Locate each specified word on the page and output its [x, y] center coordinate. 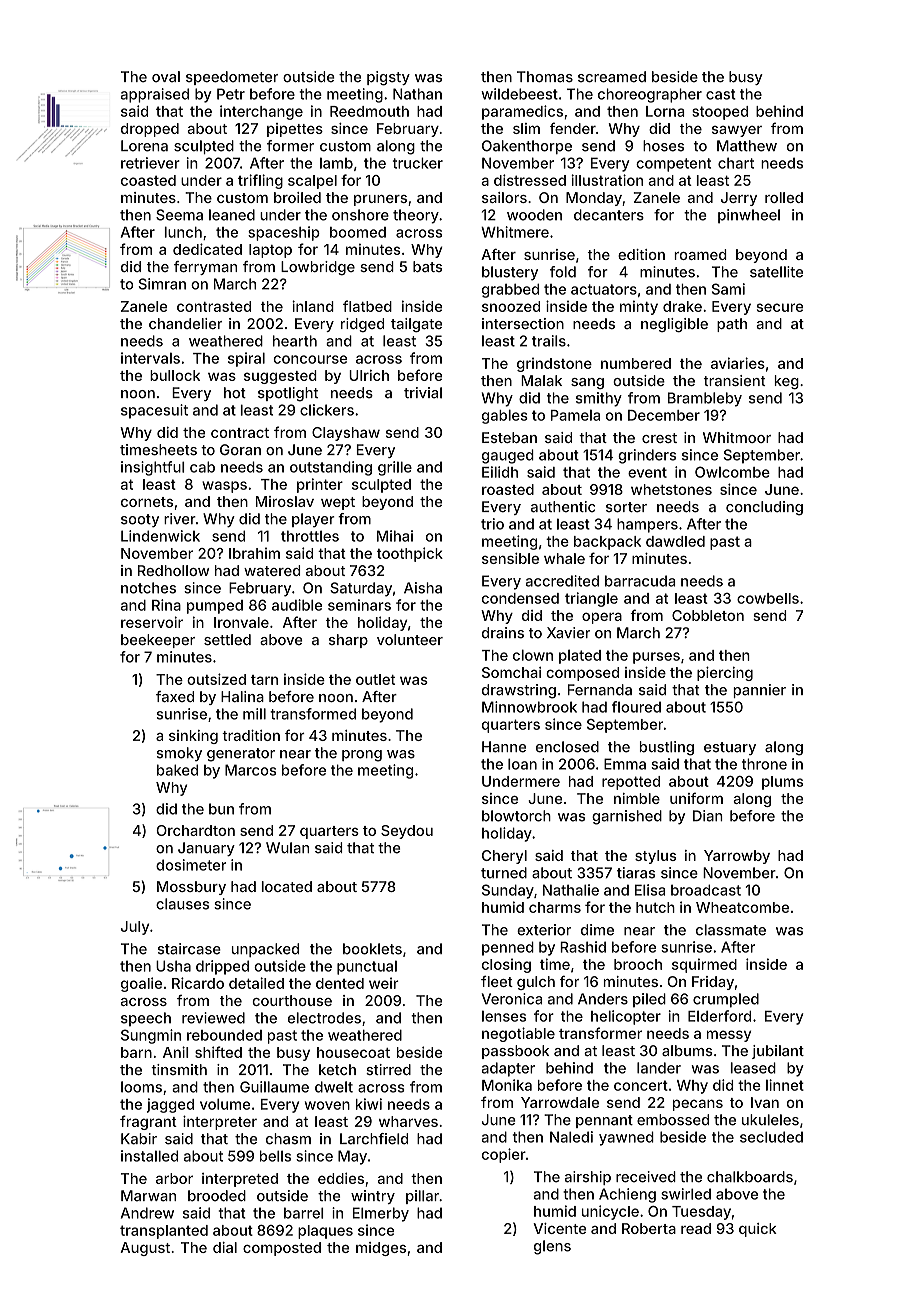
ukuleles [770, 1120]
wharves [408, 1121]
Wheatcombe [742, 907]
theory [416, 216]
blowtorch [516, 816]
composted [282, 1249]
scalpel [312, 182]
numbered [636, 363]
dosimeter [191, 865]
